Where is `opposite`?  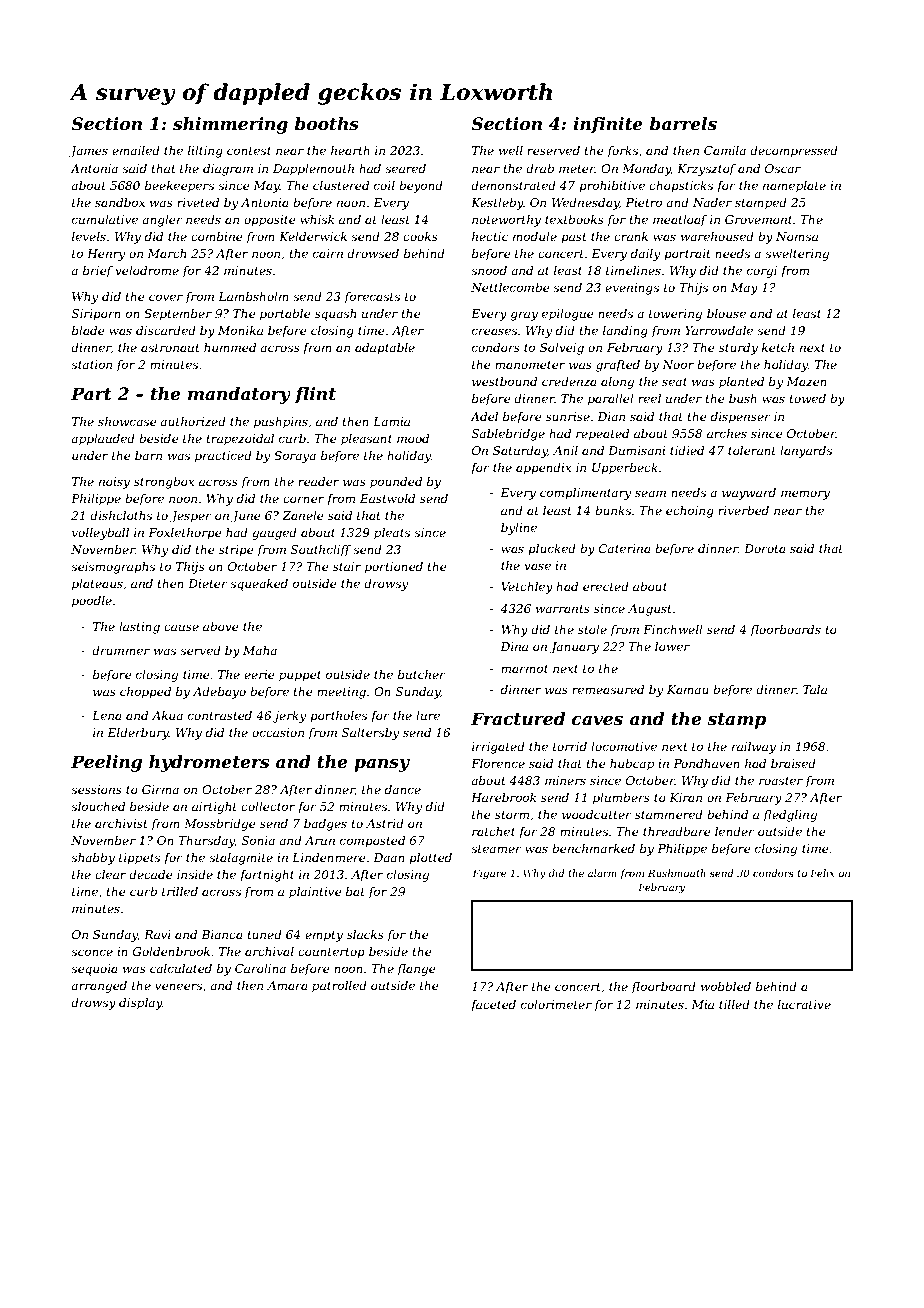
opposite is located at coordinates (270, 221).
